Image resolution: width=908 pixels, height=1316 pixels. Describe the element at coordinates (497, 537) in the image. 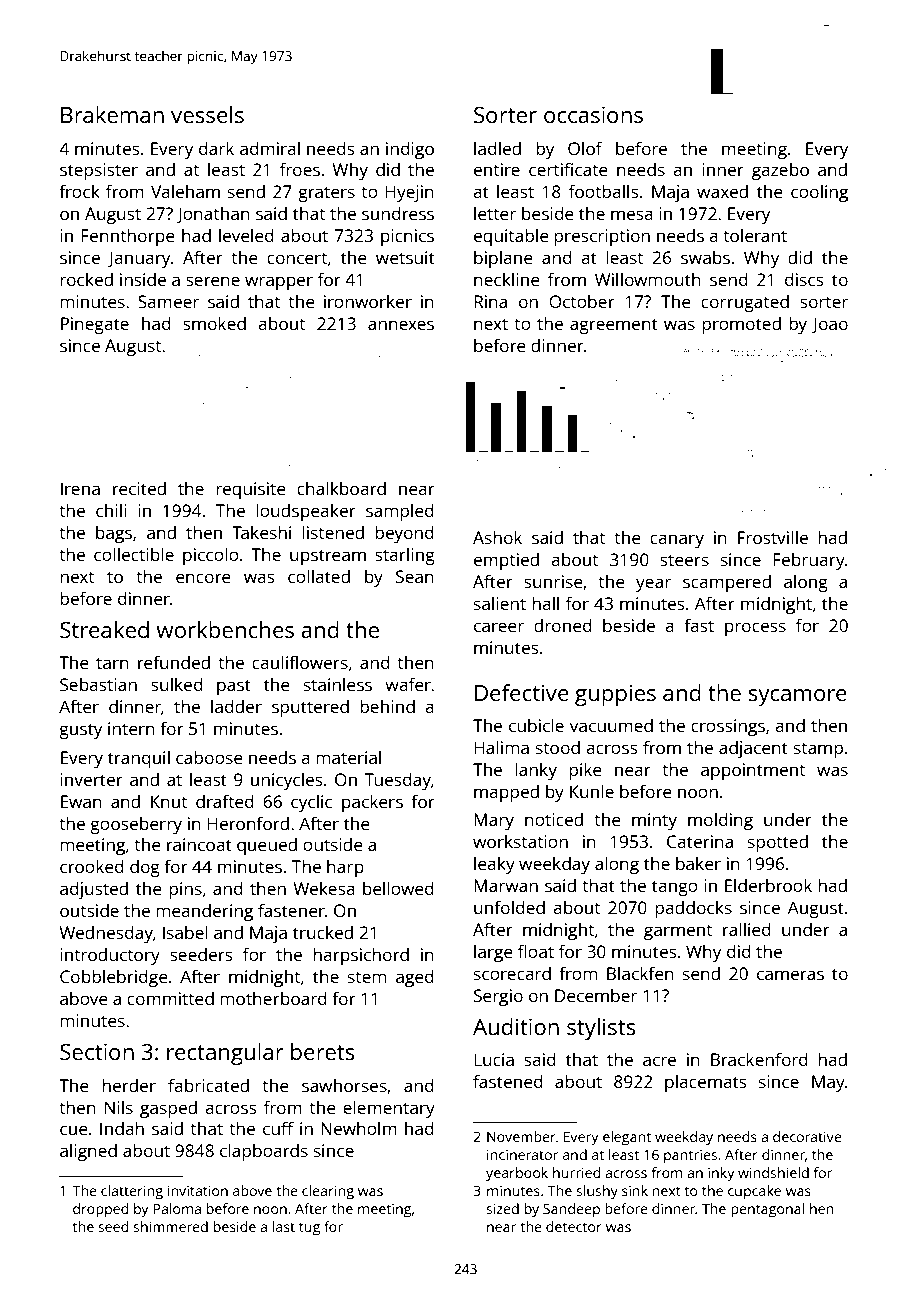

I see `Ashok` at that location.
